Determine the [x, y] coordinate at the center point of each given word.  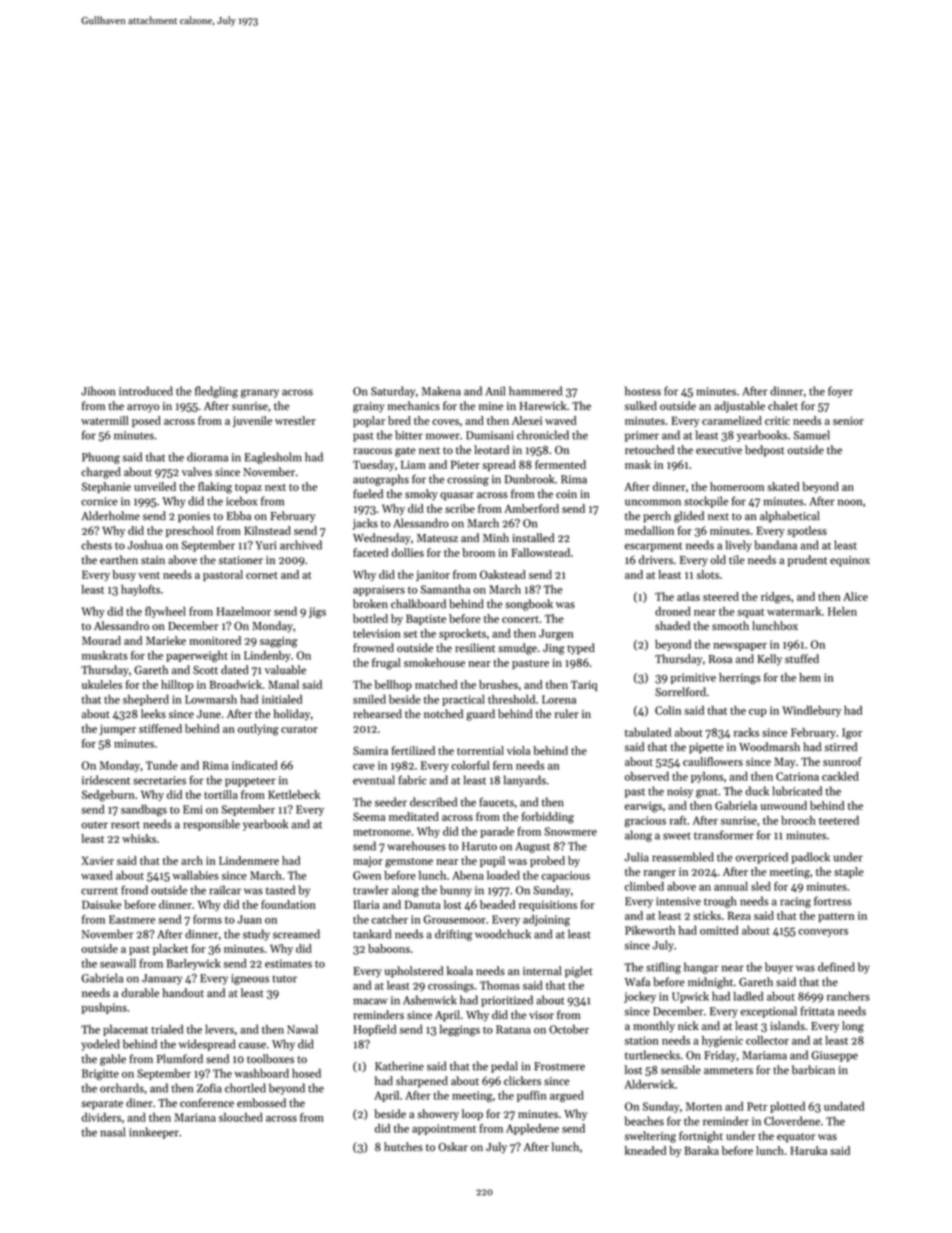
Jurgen [556, 634]
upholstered [414, 972]
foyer [840, 392]
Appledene [532, 1129]
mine [491, 406]
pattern [836, 917]
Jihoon [98, 391]
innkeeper [154, 1133]
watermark [794, 611]
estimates [288, 963]
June [209, 714]
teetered [839, 820]
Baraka [701, 1150]
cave [364, 767]
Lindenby [267, 656]
